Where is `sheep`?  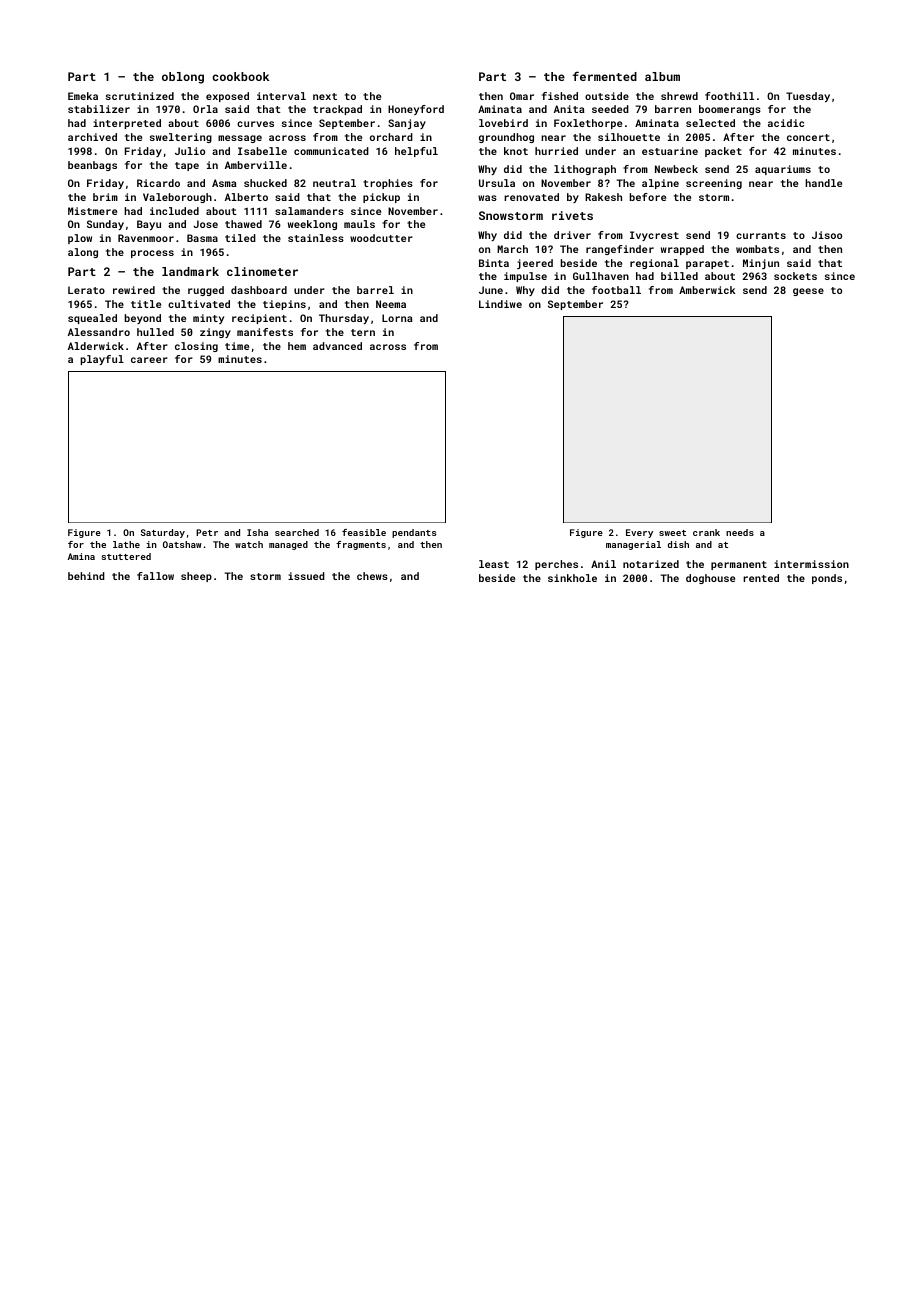
sheep is located at coordinates (196, 577).
